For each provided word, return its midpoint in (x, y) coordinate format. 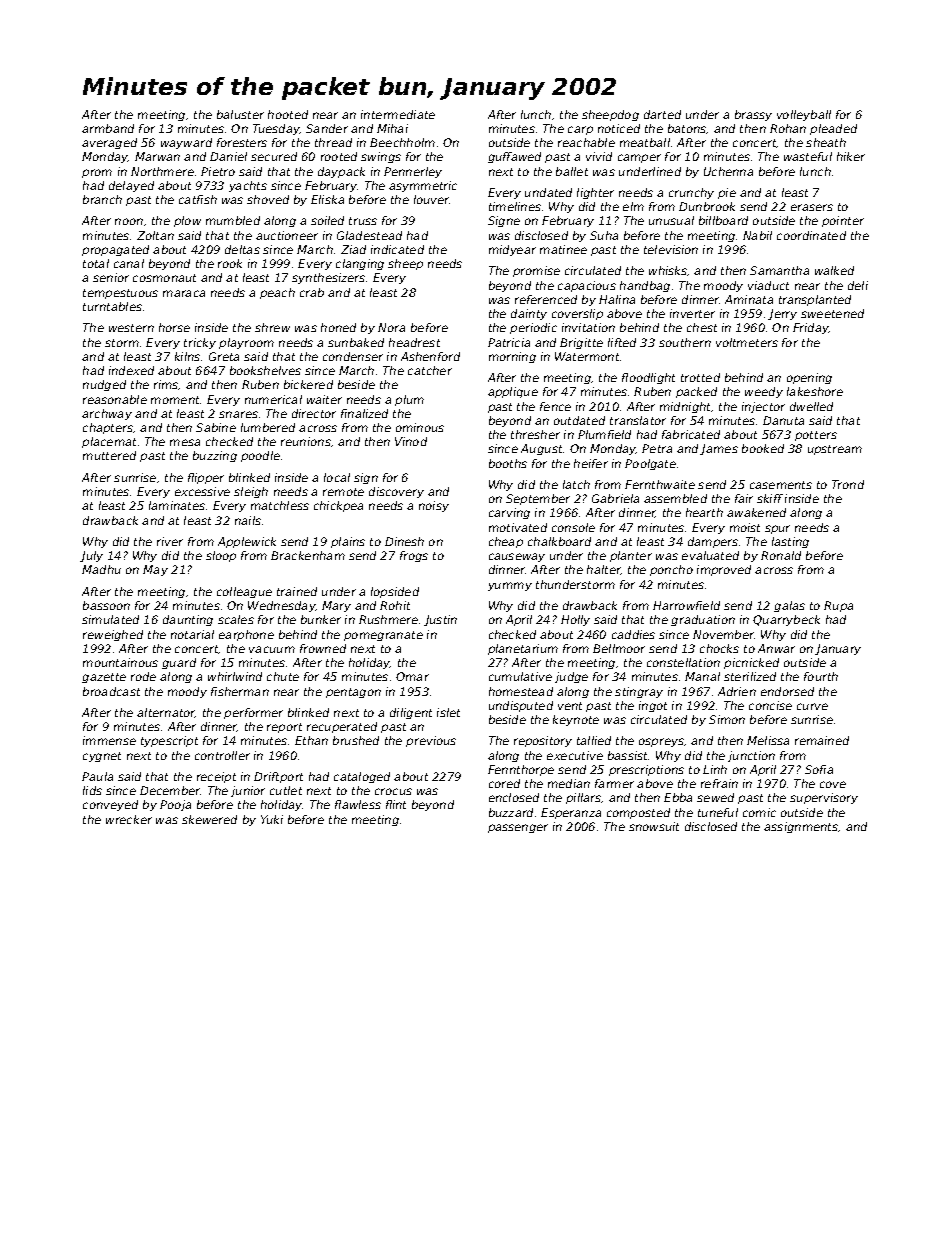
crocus (393, 791)
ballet (572, 171)
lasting (790, 542)
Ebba (678, 797)
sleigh (251, 492)
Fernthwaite (660, 484)
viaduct (768, 285)
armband (108, 128)
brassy (753, 115)
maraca (184, 293)
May (155, 570)
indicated (397, 249)
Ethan (311, 740)
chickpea (338, 506)
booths (508, 463)
